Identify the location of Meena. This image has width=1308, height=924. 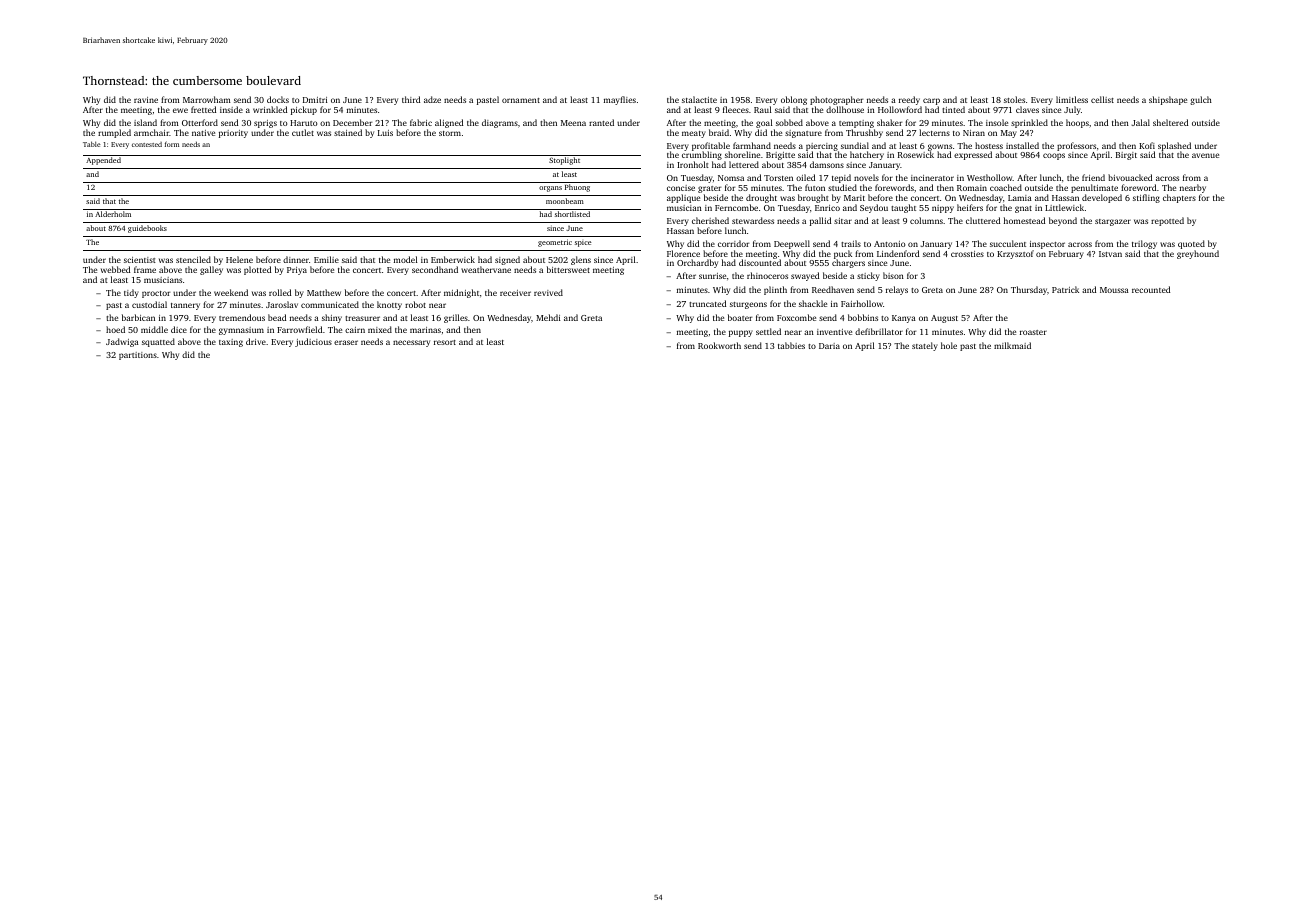
(573, 123).
